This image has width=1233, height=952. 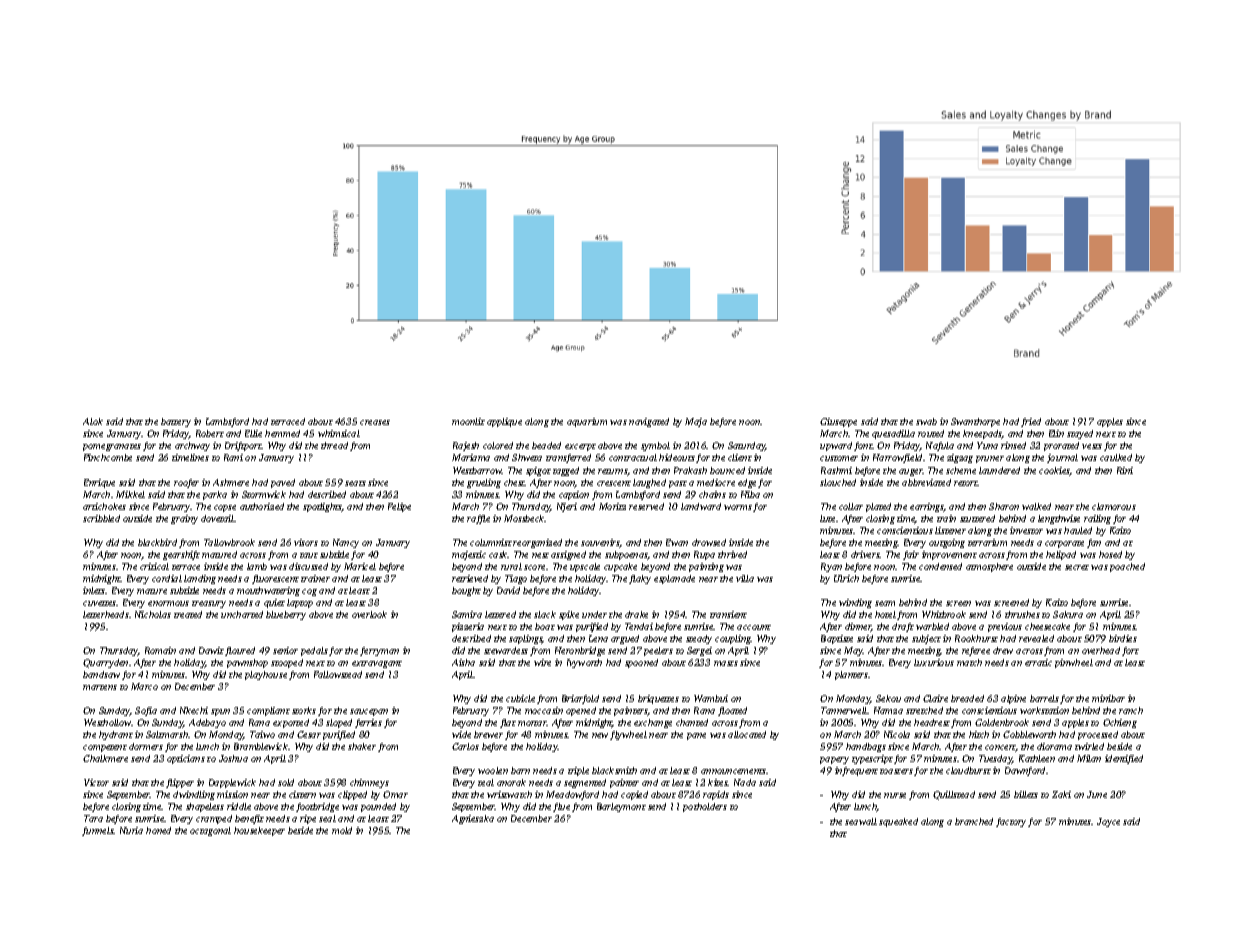 What do you see at coordinates (369, 783) in the image?
I see `chimneys` at bounding box center [369, 783].
